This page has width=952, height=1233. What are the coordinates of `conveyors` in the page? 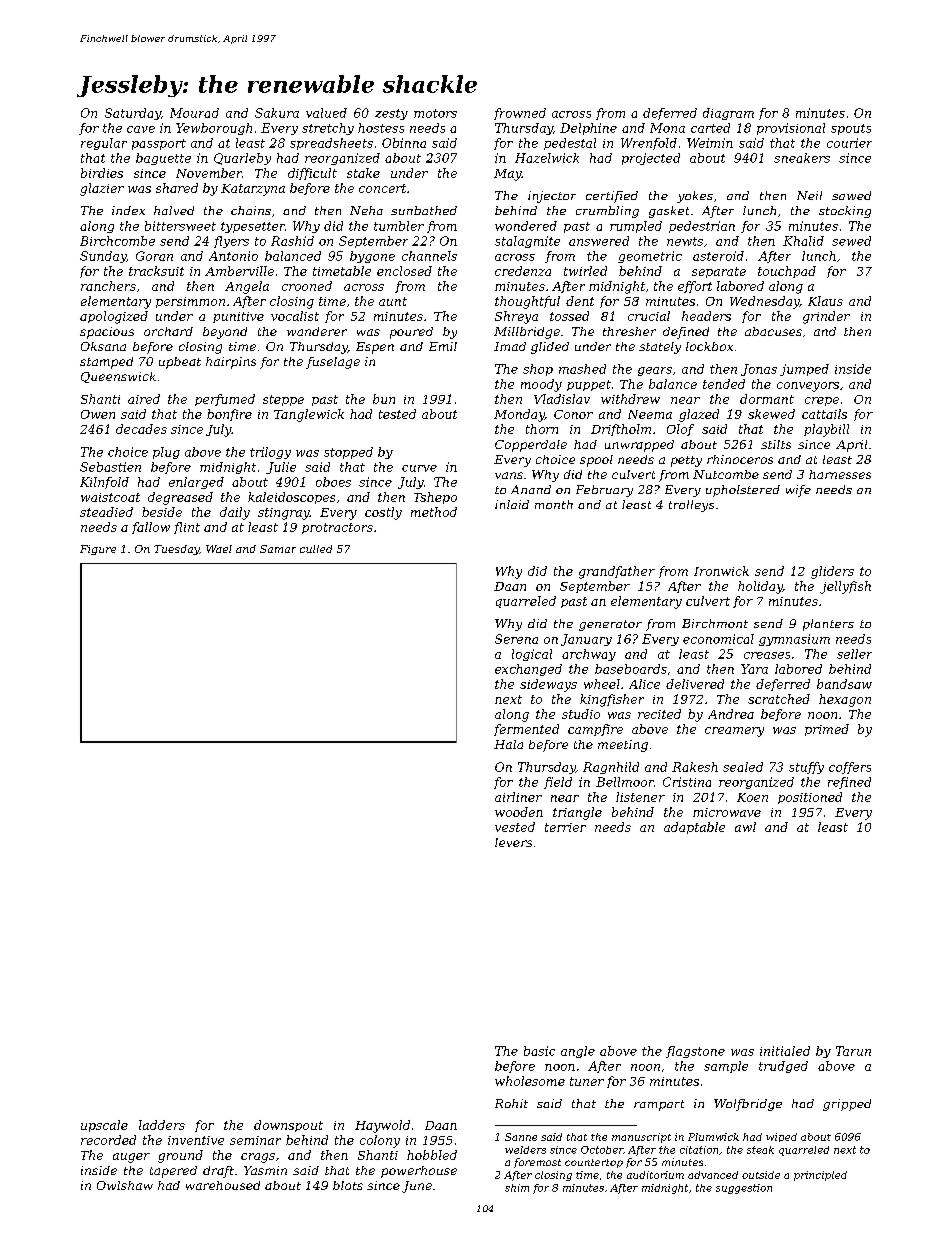 It's located at (808, 387).
